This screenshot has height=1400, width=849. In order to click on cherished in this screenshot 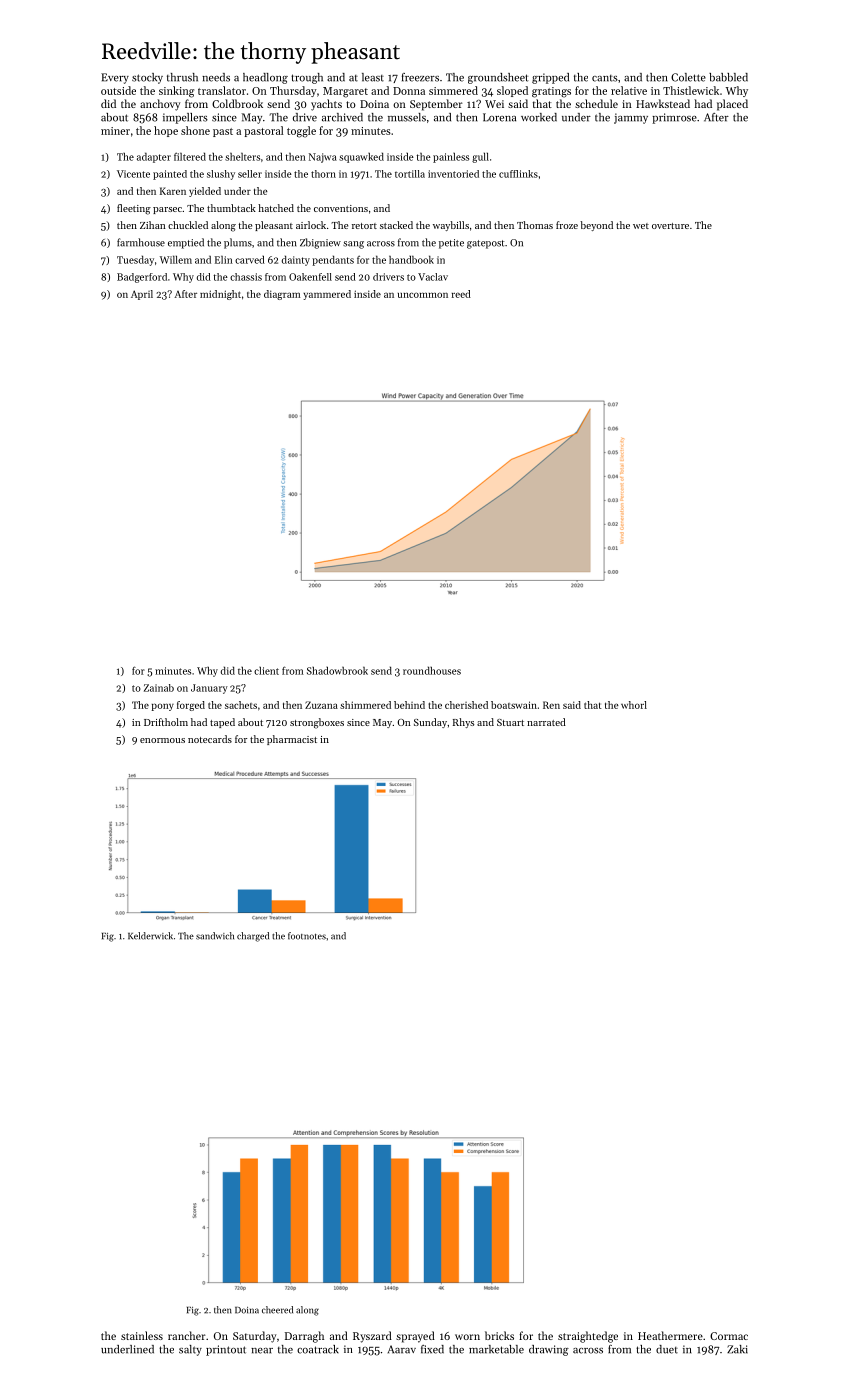, I will do `click(466, 705)`.
